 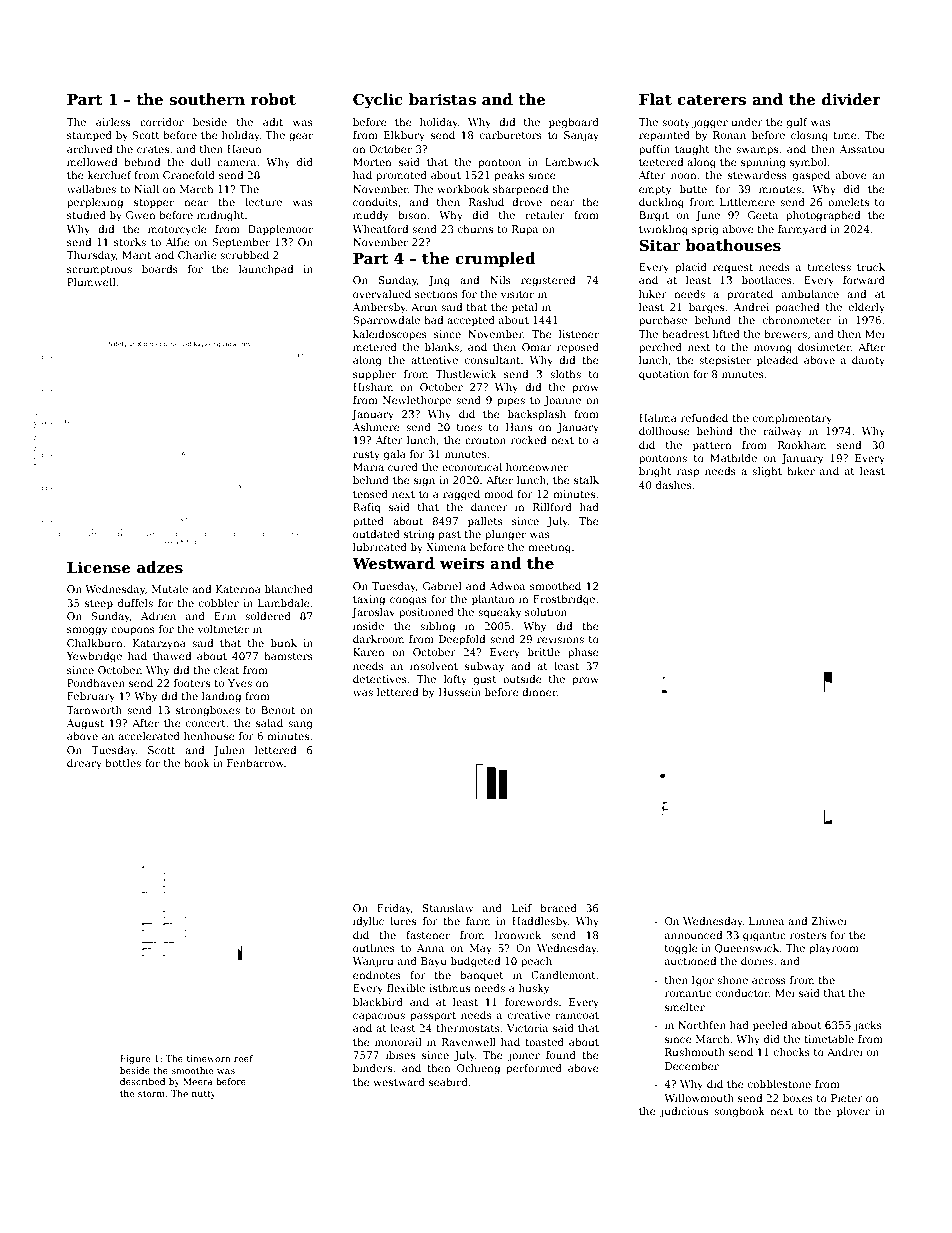 I want to click on Halima, so click(x=658, y=418).
